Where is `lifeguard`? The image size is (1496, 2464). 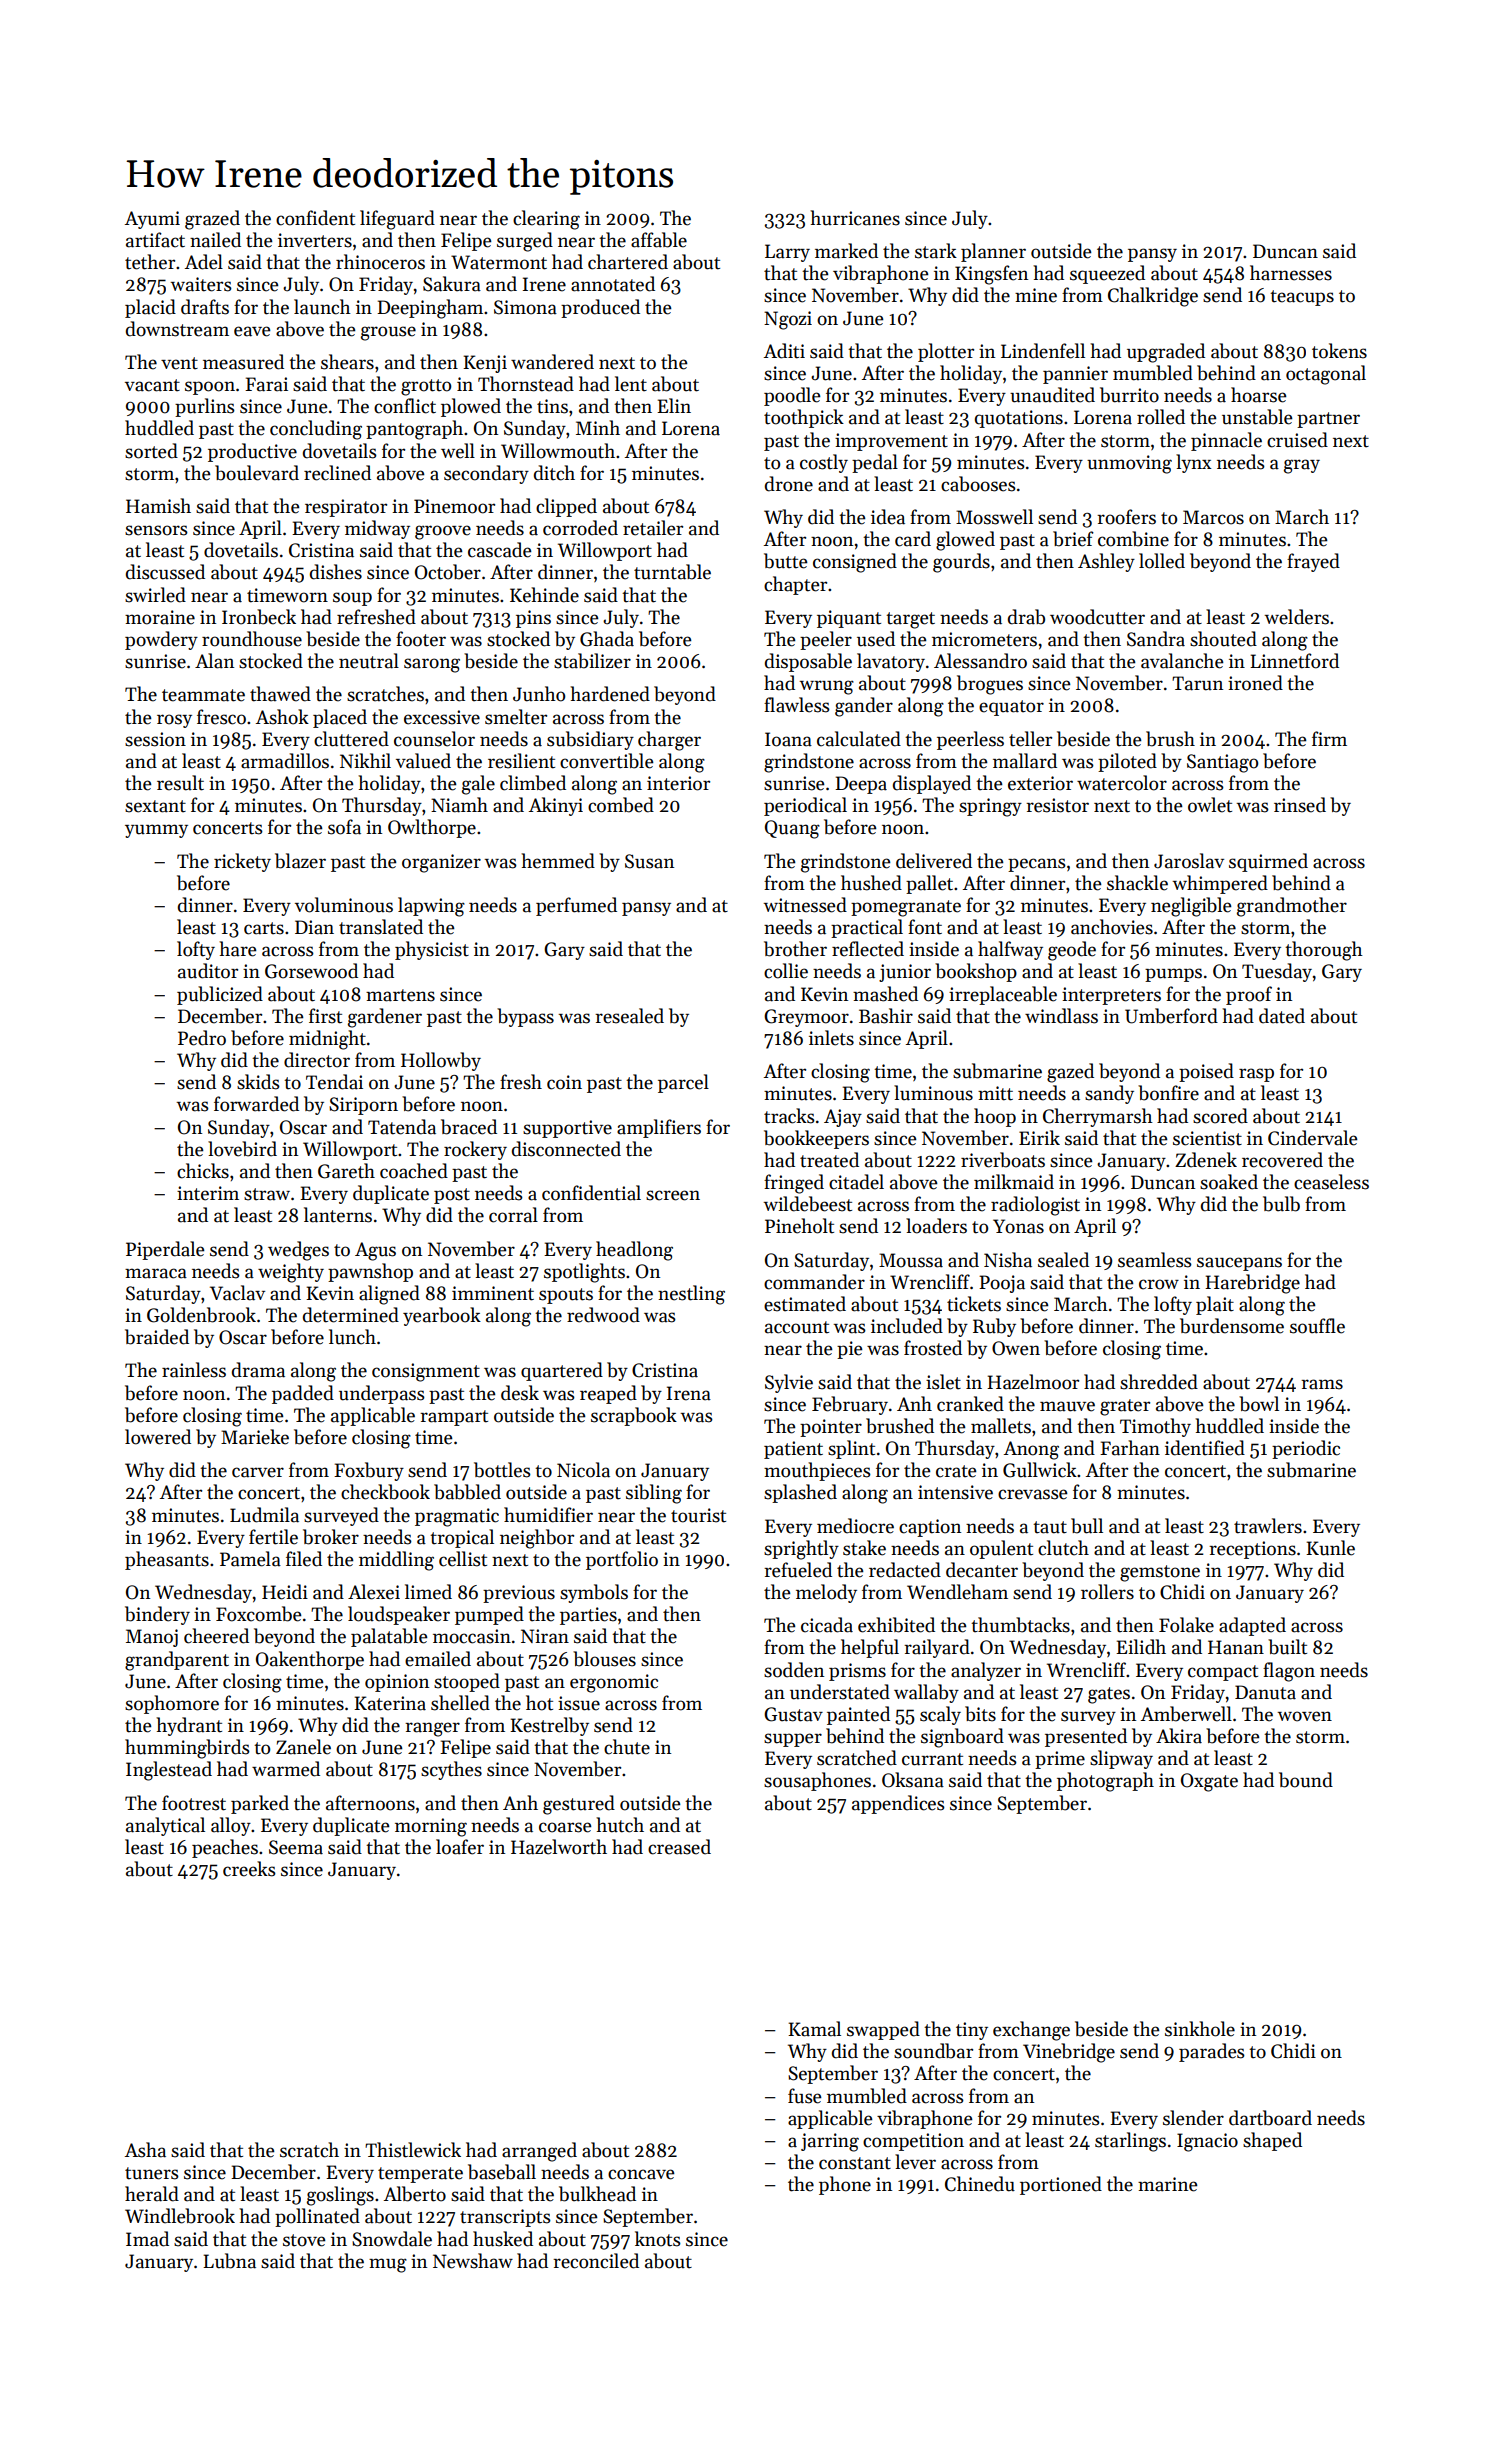
lifeguard is located at coordinates (397, 220).
